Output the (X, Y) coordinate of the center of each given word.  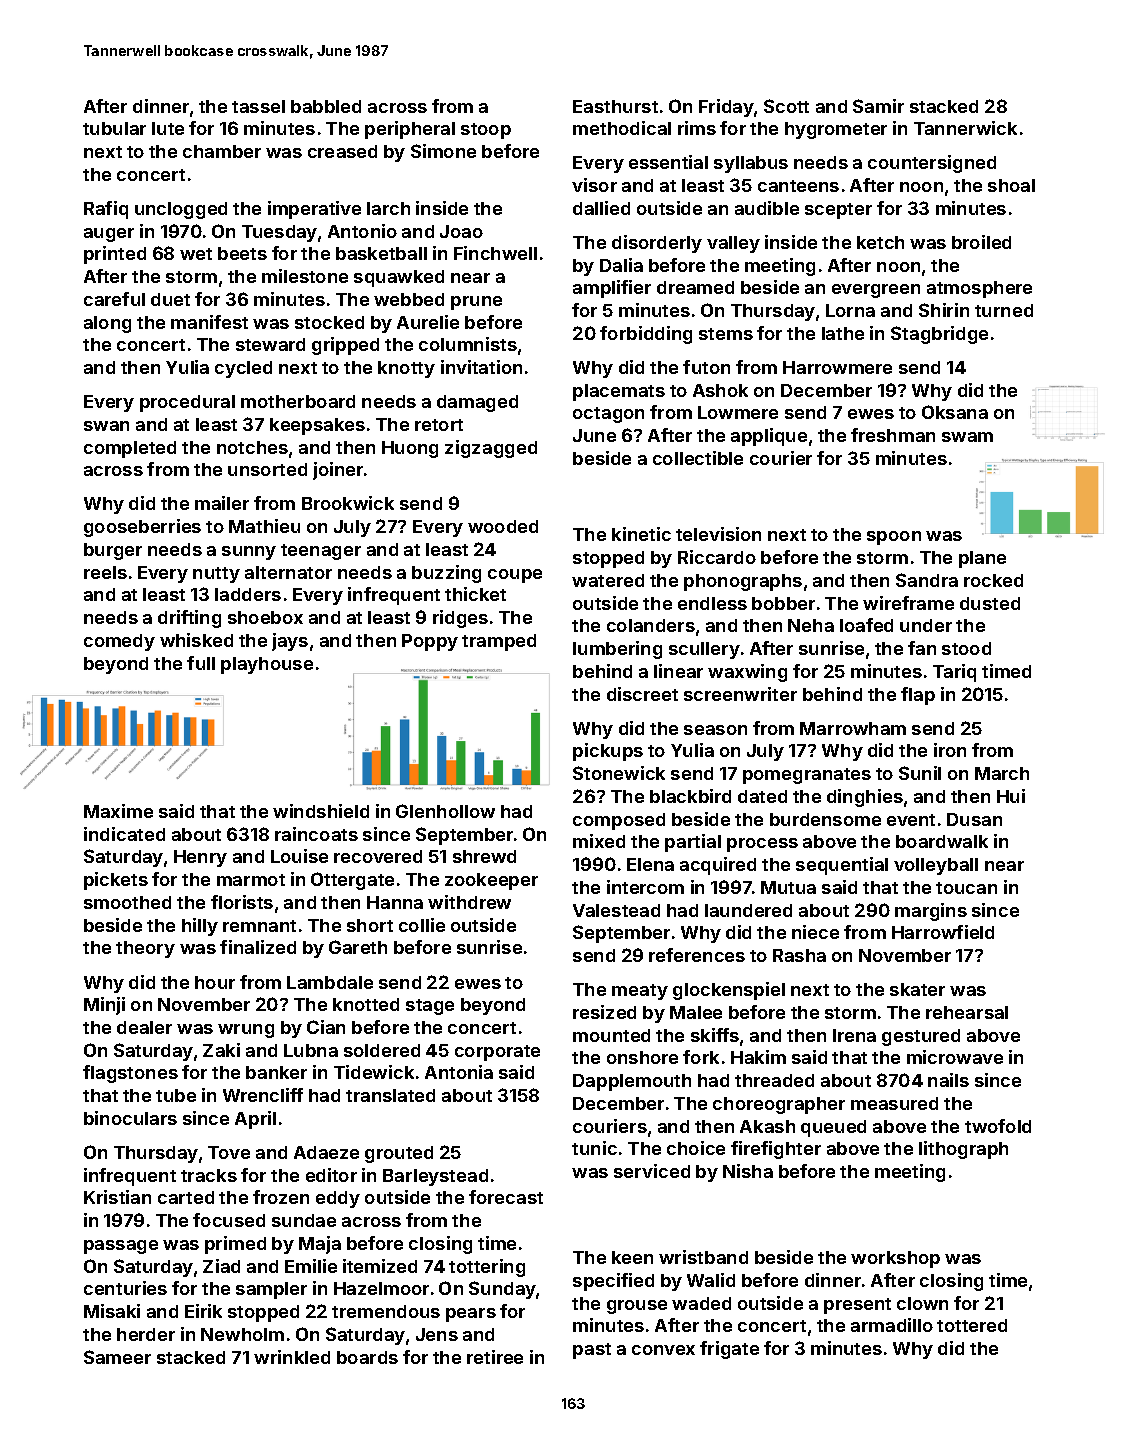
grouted (399, 1154)
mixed (599, 841)
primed (235, 1245)
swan (106, 426)
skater (917, 989)
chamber (222, 151)
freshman (893, 435)
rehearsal (967, 1012)
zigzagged (491, 449)
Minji (104, 1006)
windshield (321, 811)
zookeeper (491, 881)
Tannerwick (965, 128)
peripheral (410, 130)
